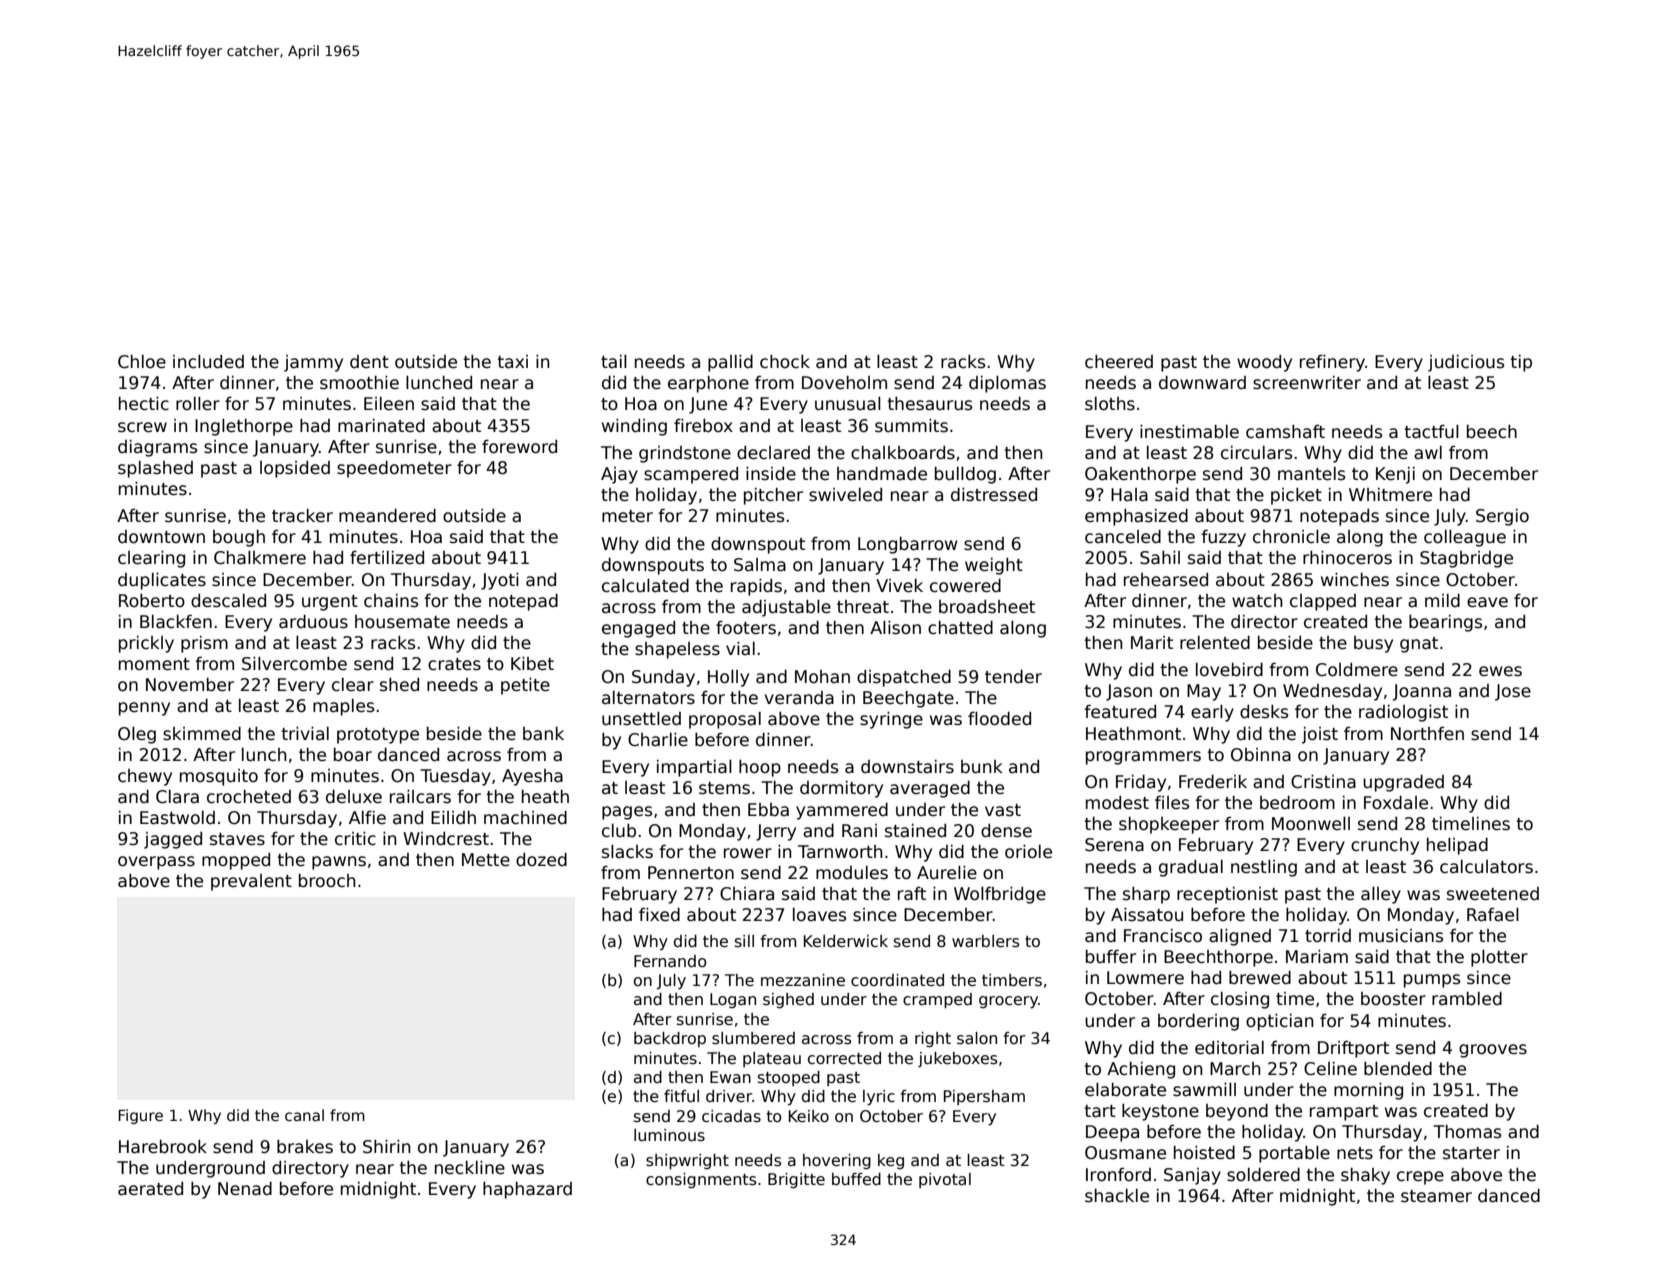  What do you see at coordinates (747, 894) in the page?
I see `Chiara` at bounding box center [747, 894].
